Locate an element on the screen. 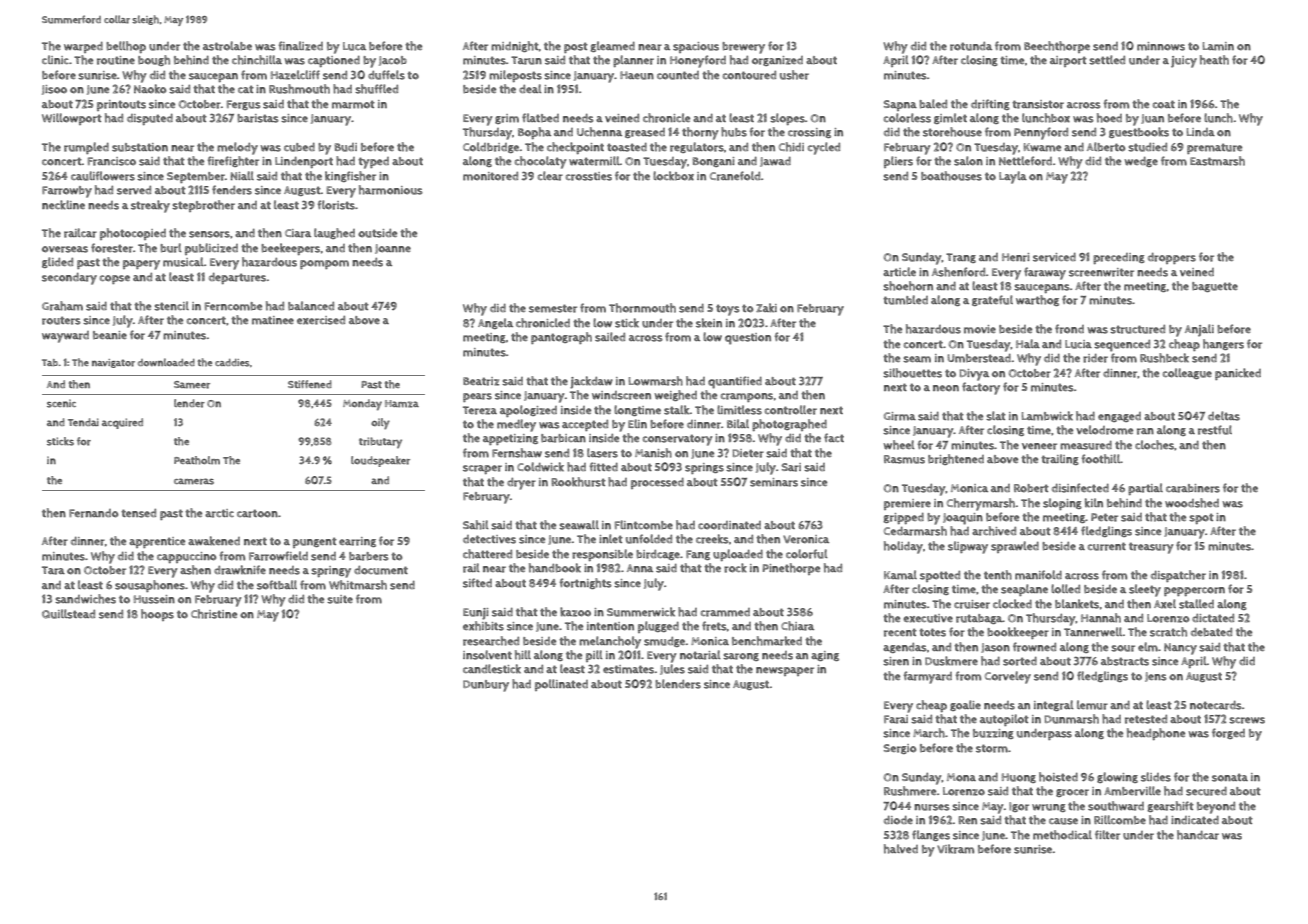 The height and width of the screenshot is (924, 1308). chattered is located at coordinates (487, 554).
